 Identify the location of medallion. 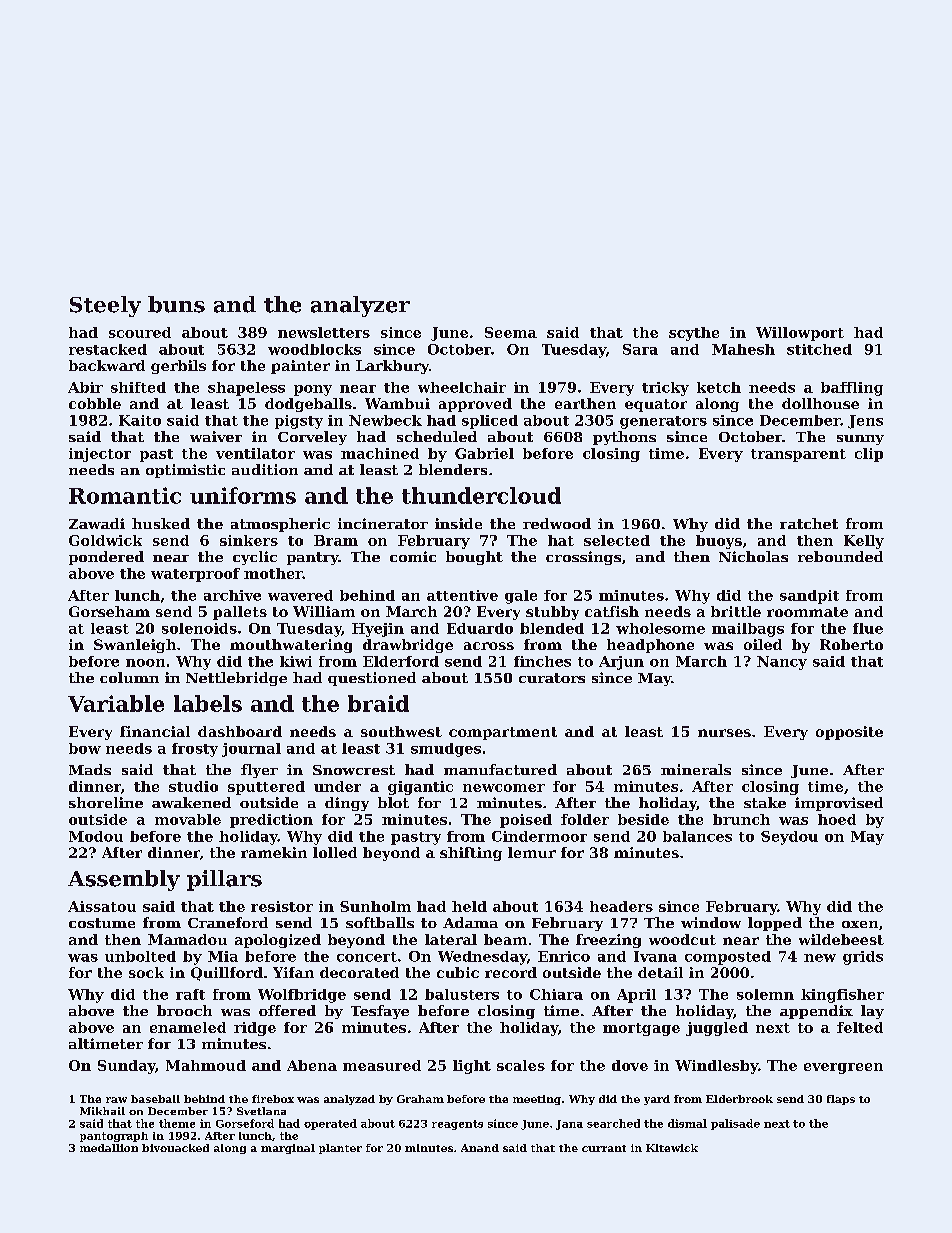
(109, 1148).
